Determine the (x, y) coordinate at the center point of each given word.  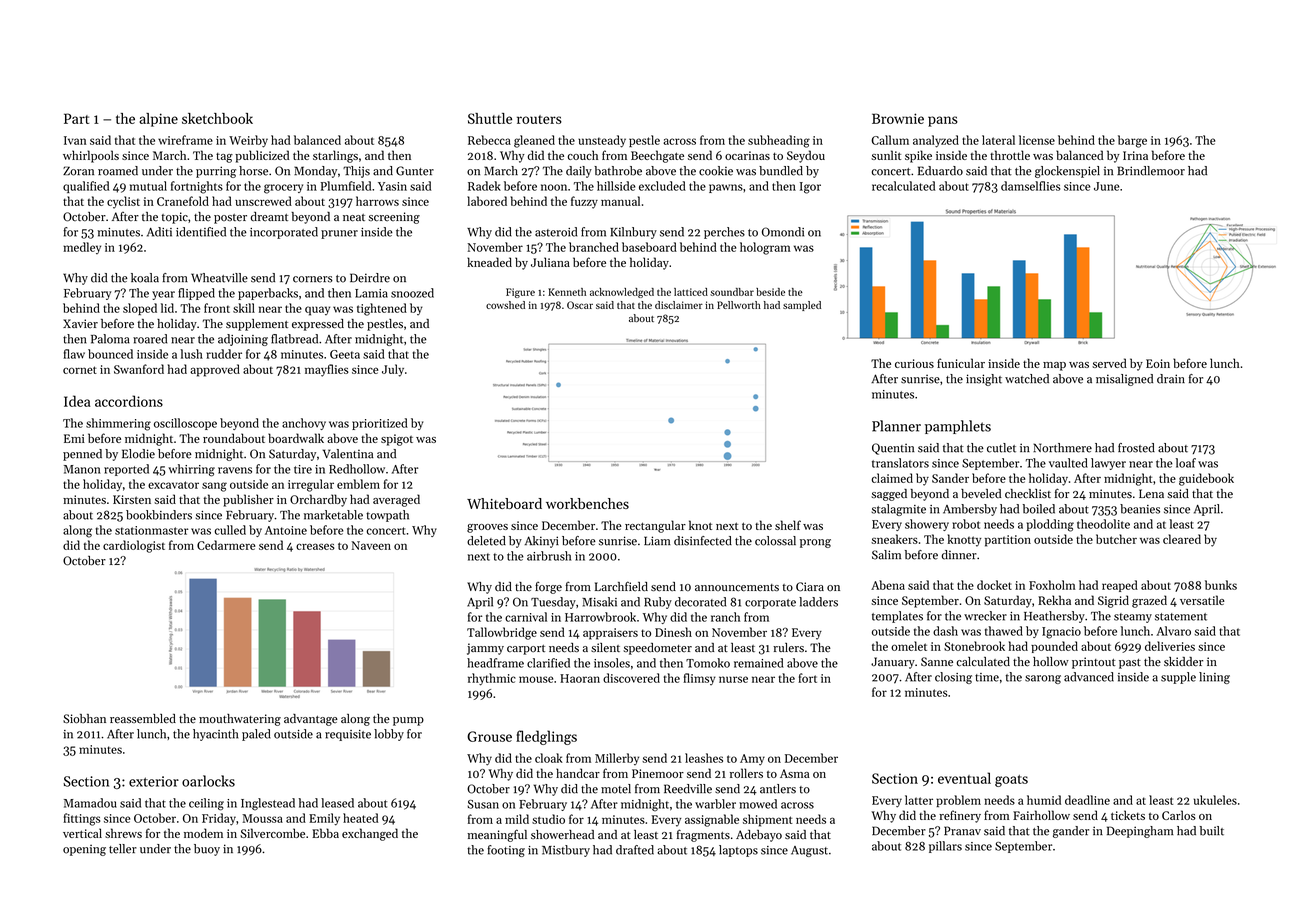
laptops (738, 851)
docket (994, 585)
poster (230, 219)
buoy (207, 850)
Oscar (580, 305)
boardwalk (296, 438)
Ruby (658, 603)
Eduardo (940, 171)
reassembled (143, 719)
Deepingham (1140, 832)
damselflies (1030, 186)
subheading (779, 141)
